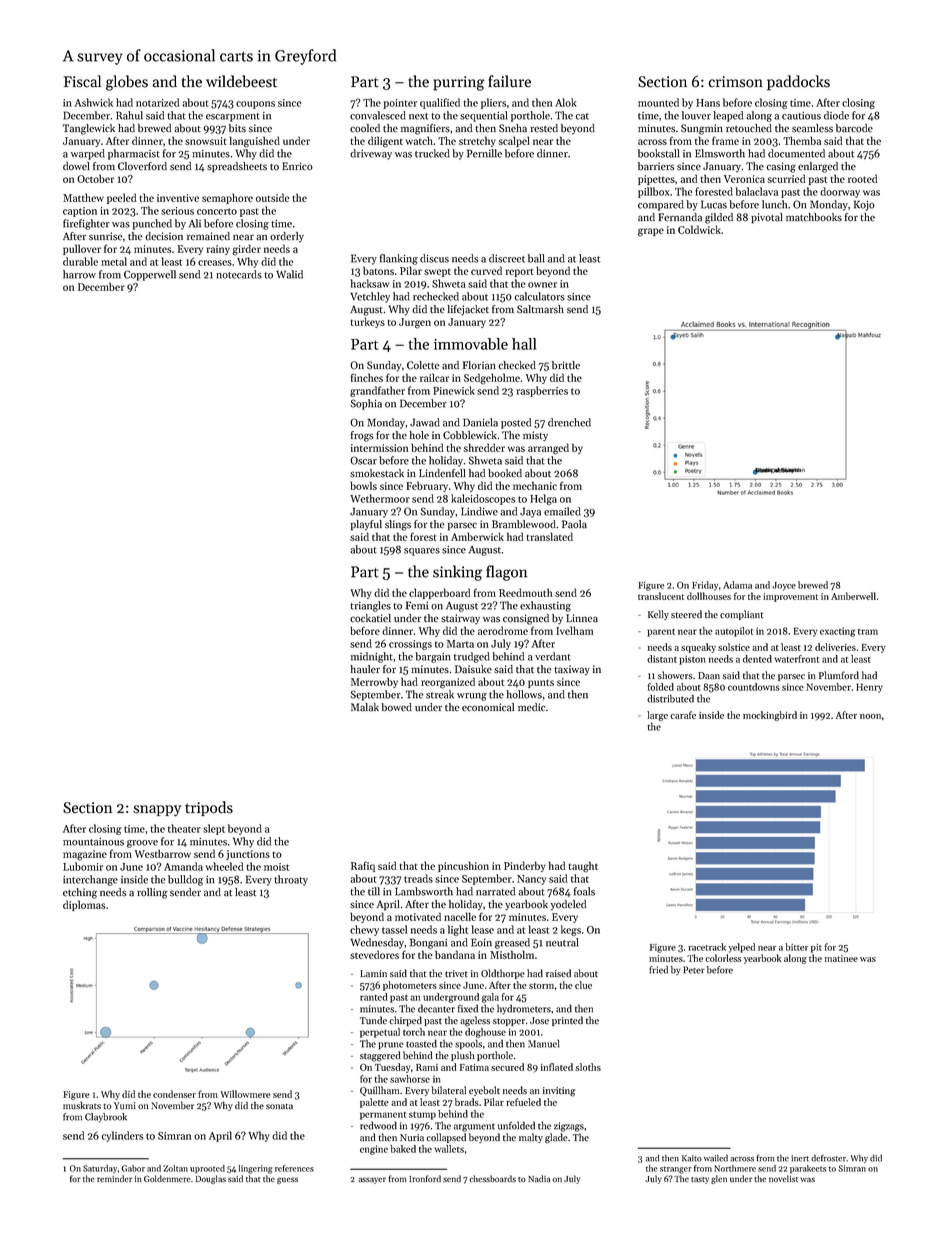 This screenshot has height=1233, width=952. Describe the element at coordinates (459, 83) in the screenshot. I see `purring` at that location.
